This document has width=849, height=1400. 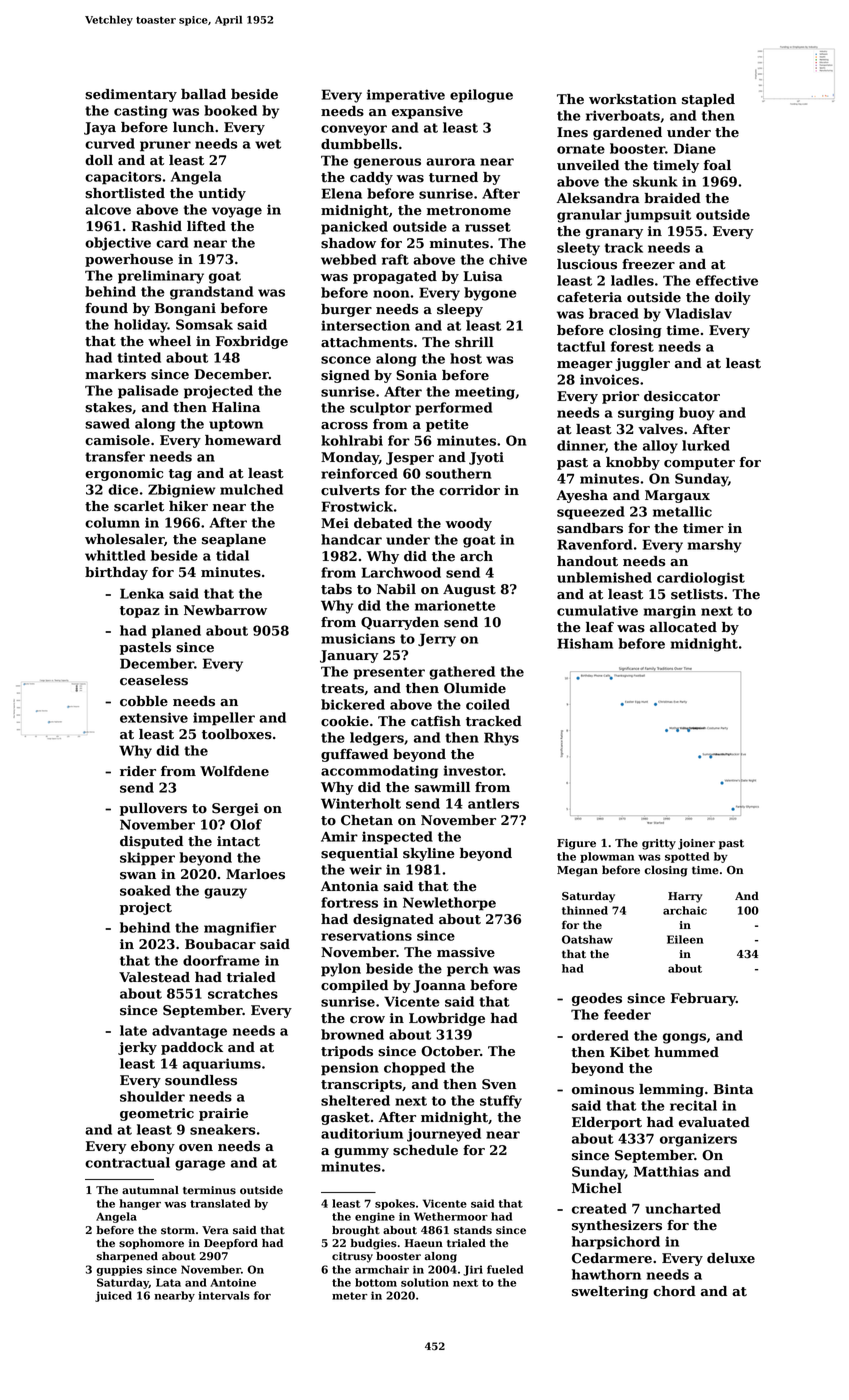 I want to click on ballad, so click(x=203, y=94).
